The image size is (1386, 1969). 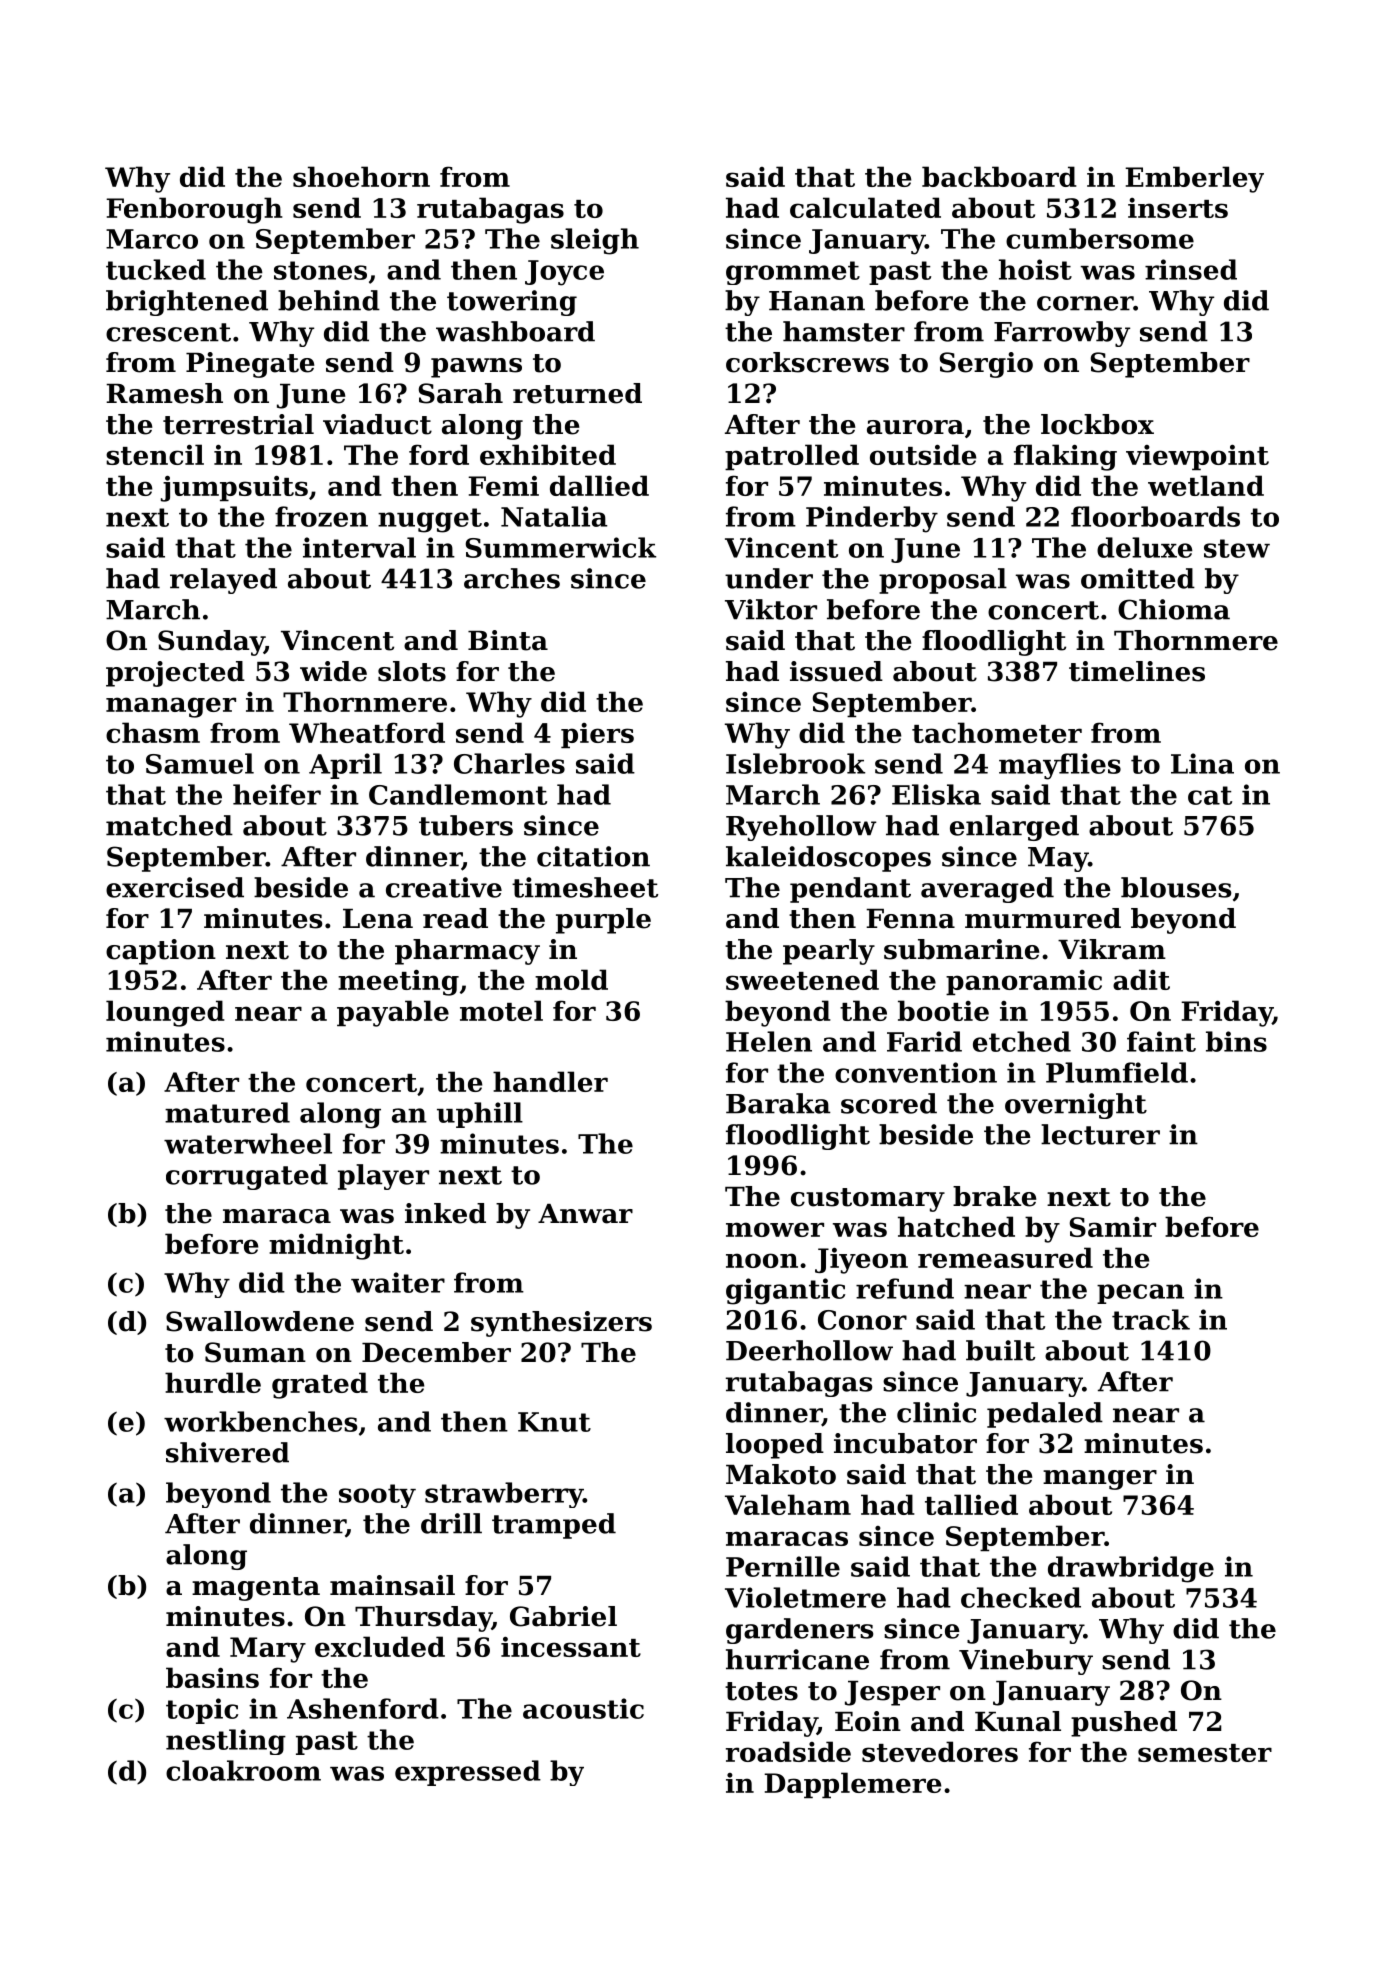 What do you see at coordinates (999, 176) in the screenshot?
I see `backboard` at bounding box center [999, 176].
